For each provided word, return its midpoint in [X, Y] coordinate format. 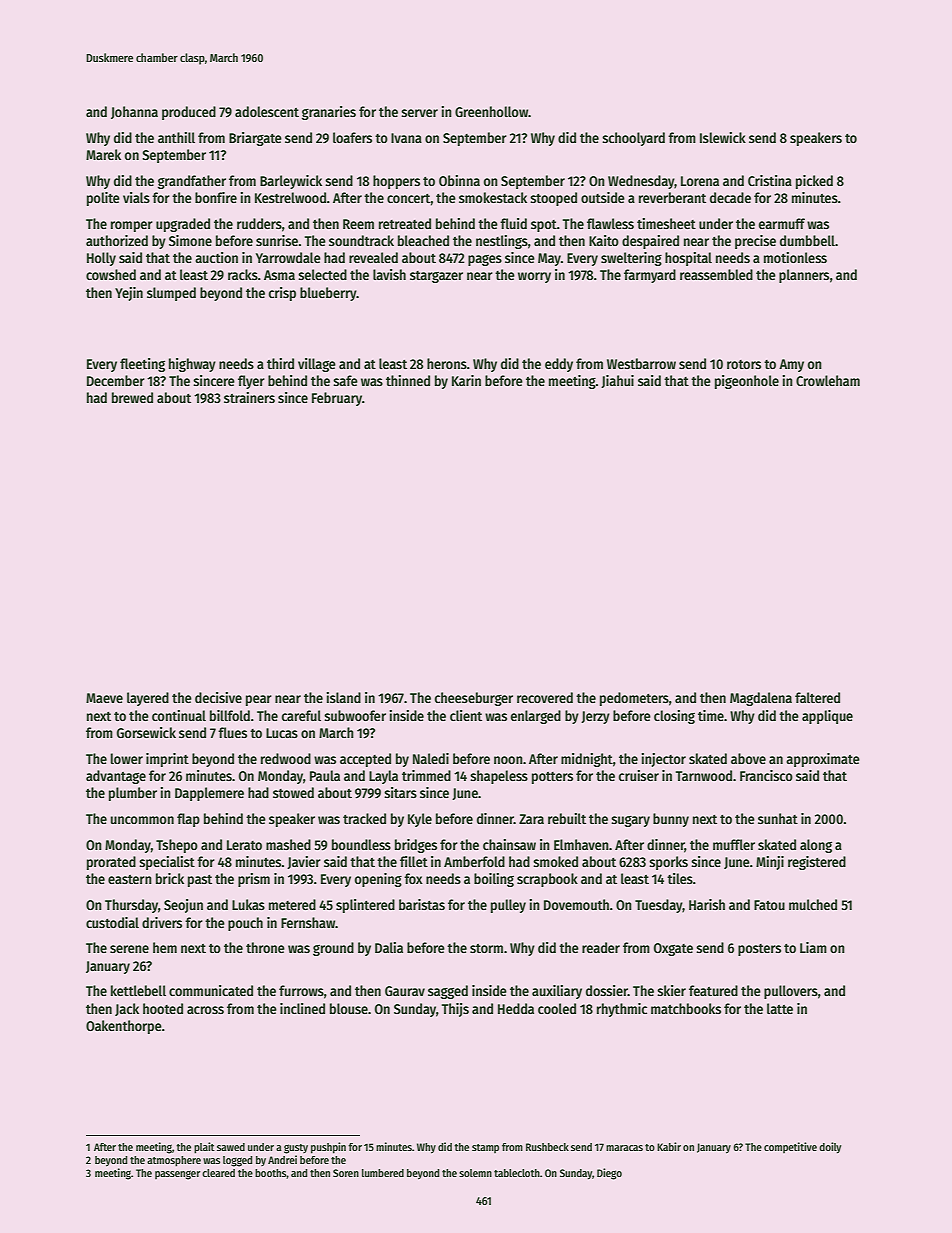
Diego [609, 1174]
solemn [475, 1173]
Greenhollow [491, 111]
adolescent [267, 111]
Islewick [723, 137]
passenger [177, 1175]
